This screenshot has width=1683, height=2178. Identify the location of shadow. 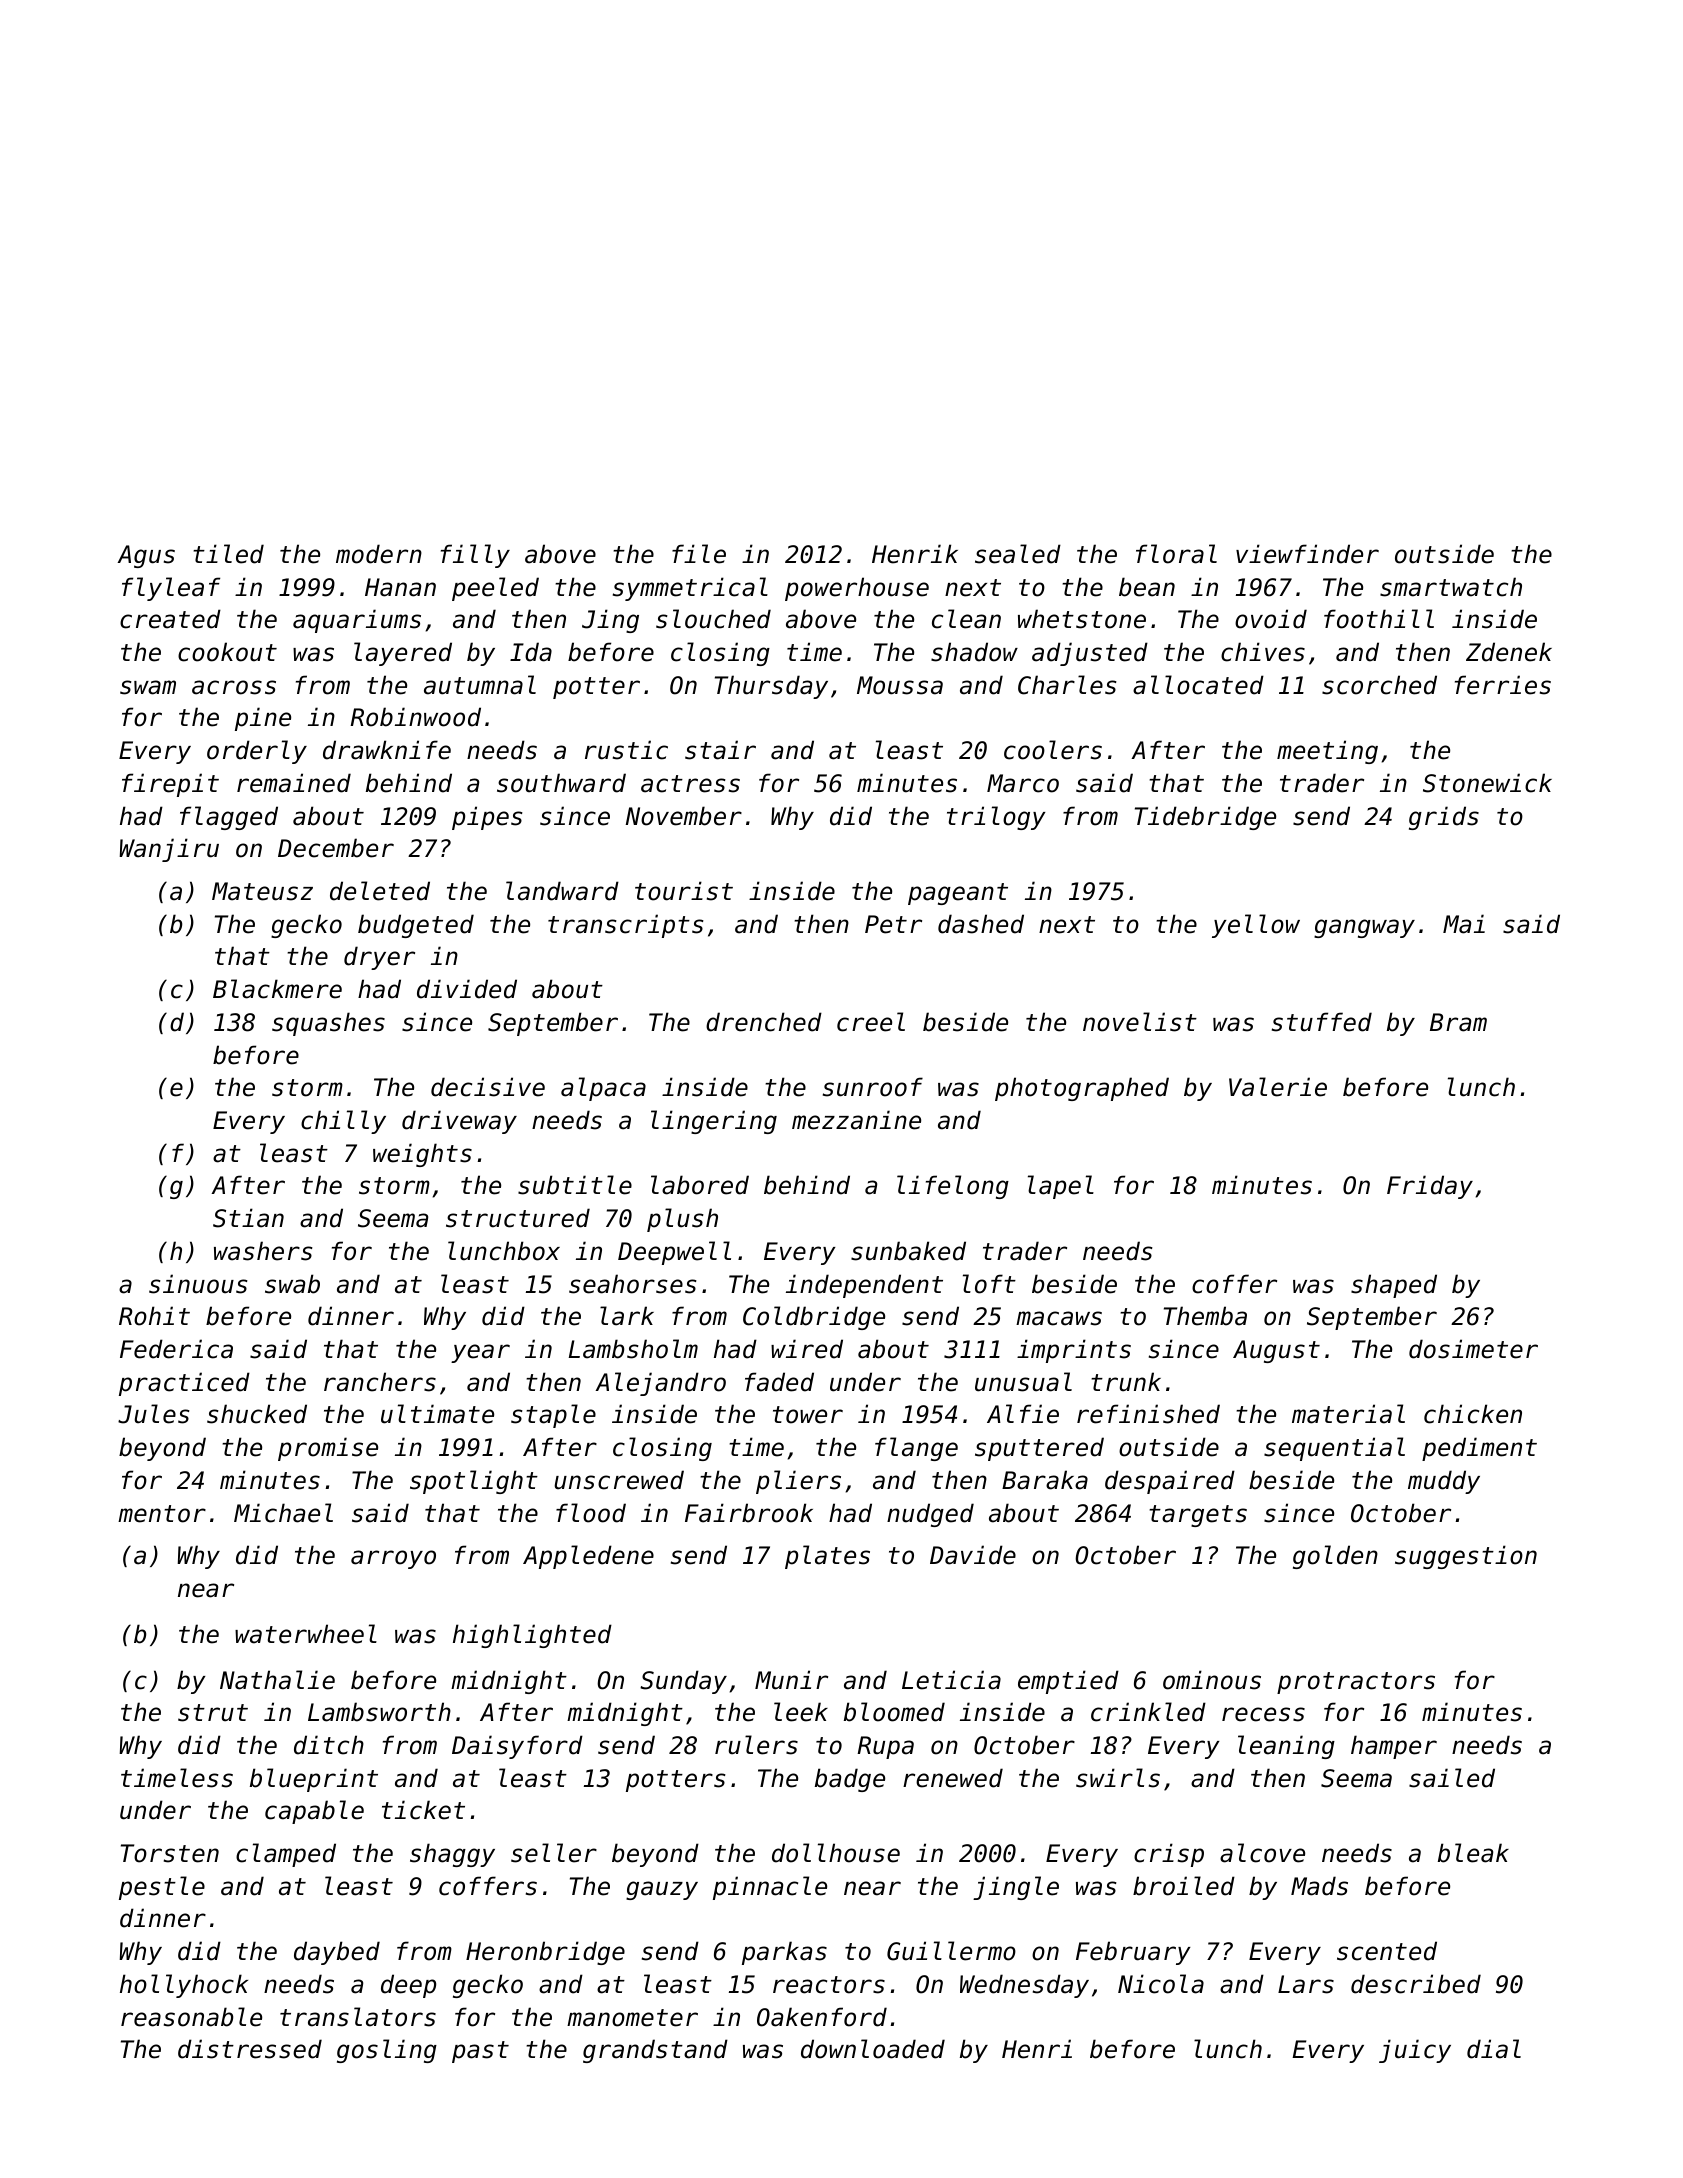
(974, 652).
